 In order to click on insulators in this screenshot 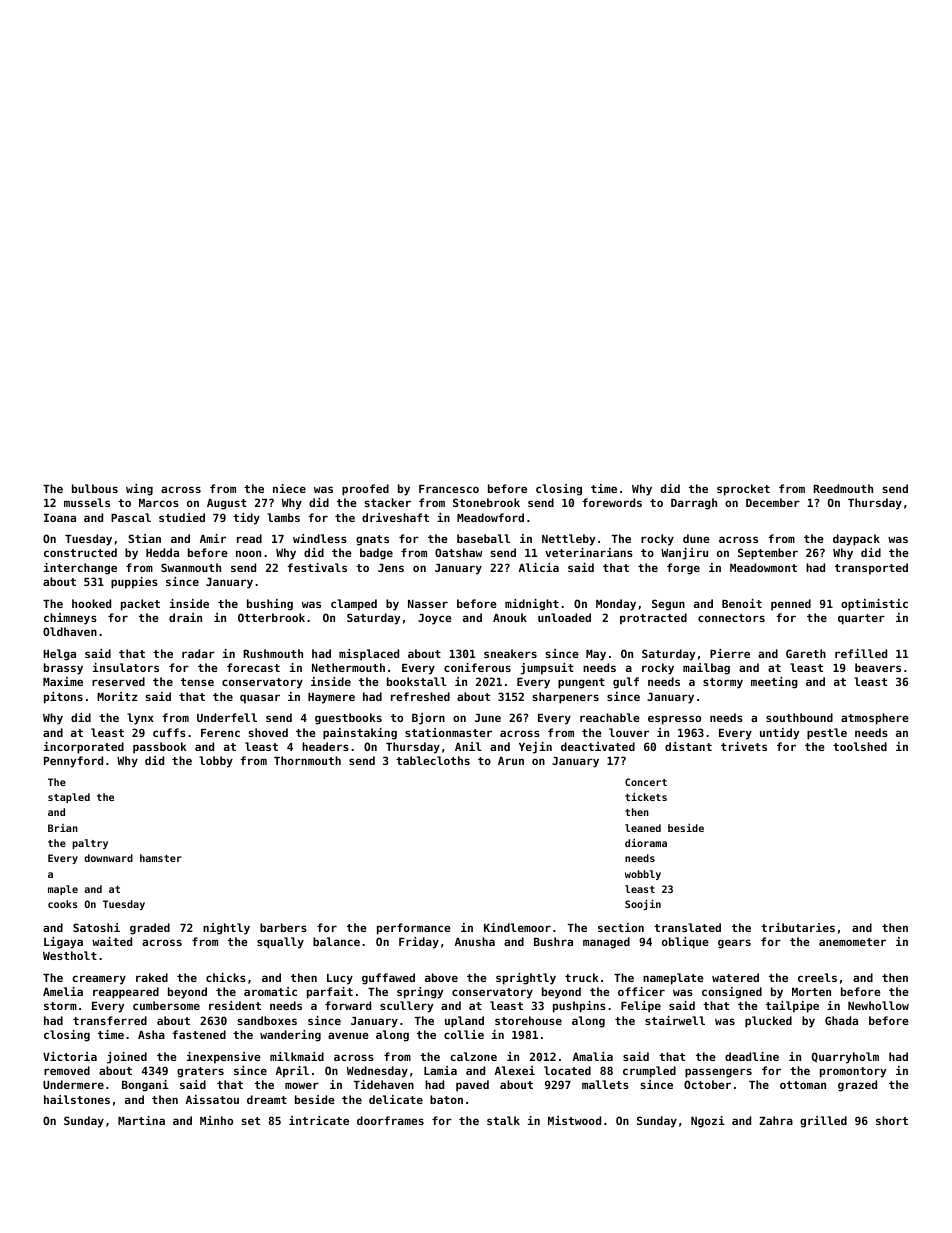, I will do `click(126, 667)`.
